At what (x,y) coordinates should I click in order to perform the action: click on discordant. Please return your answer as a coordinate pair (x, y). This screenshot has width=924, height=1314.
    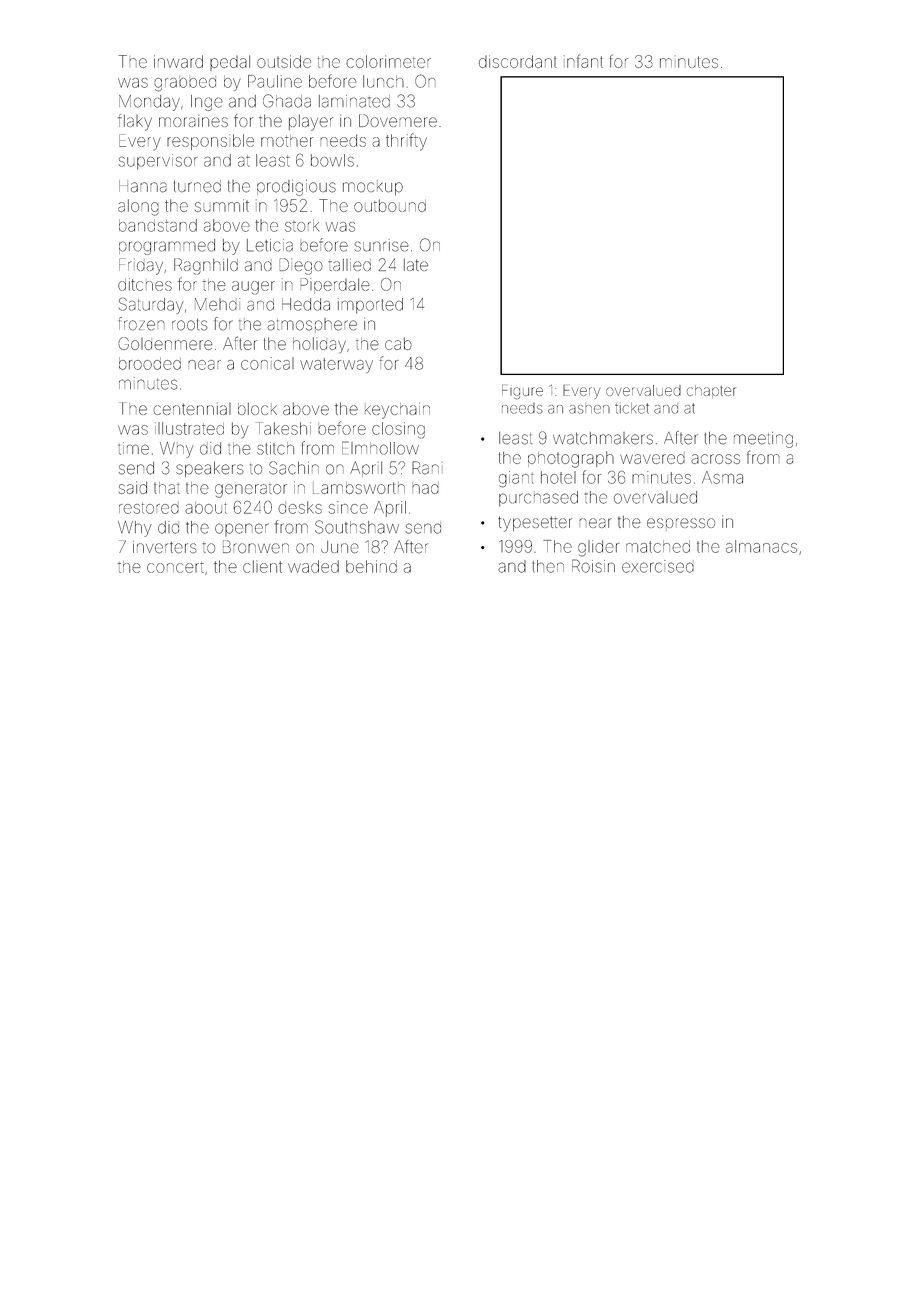
    Looking at the image, I should click on (518, 61).
